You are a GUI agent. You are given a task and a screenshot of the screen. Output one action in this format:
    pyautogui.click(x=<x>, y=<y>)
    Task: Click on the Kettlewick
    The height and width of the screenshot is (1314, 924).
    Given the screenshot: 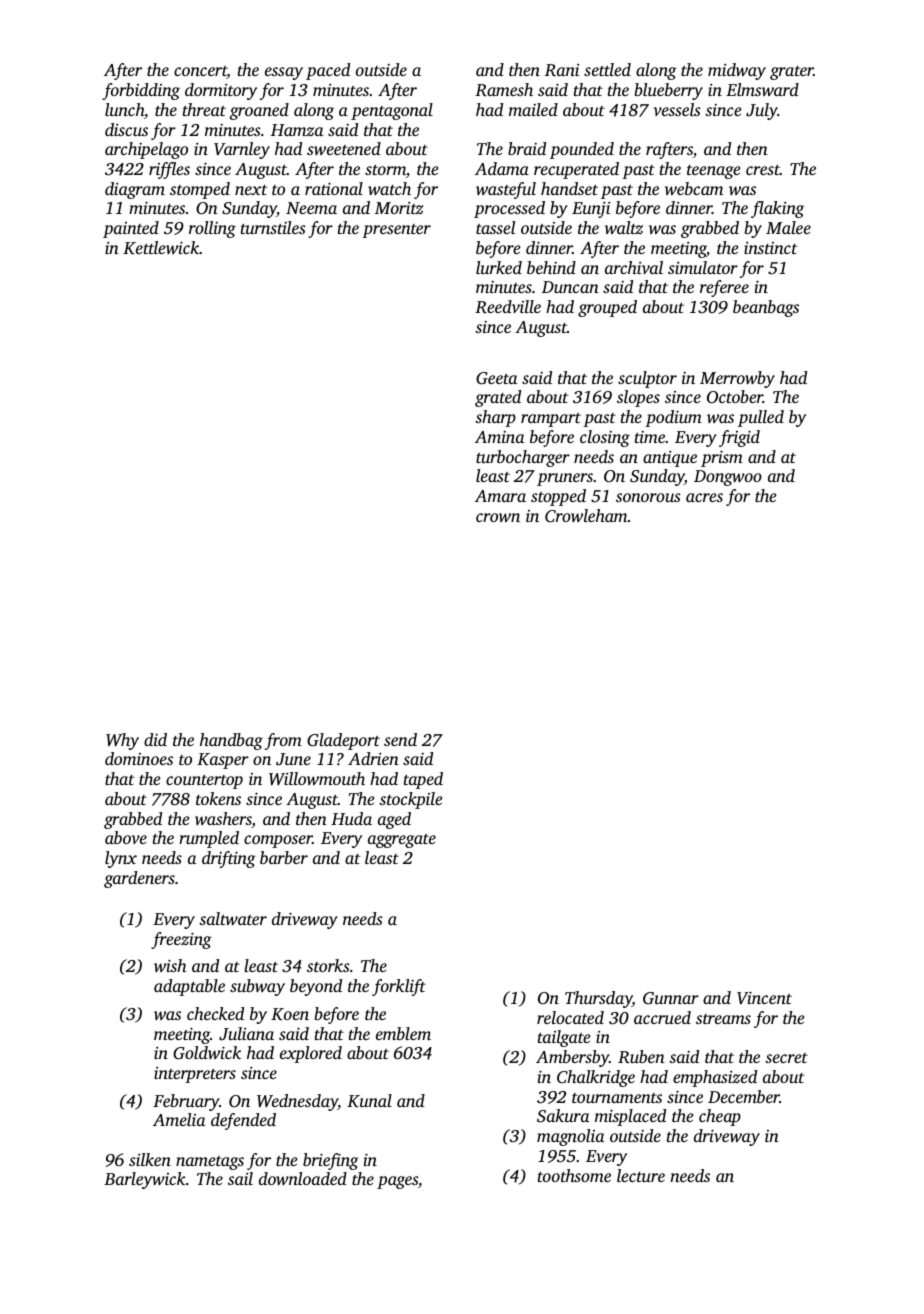 What is the action you would take?
    pyautogui.click(x=161, y=248)
